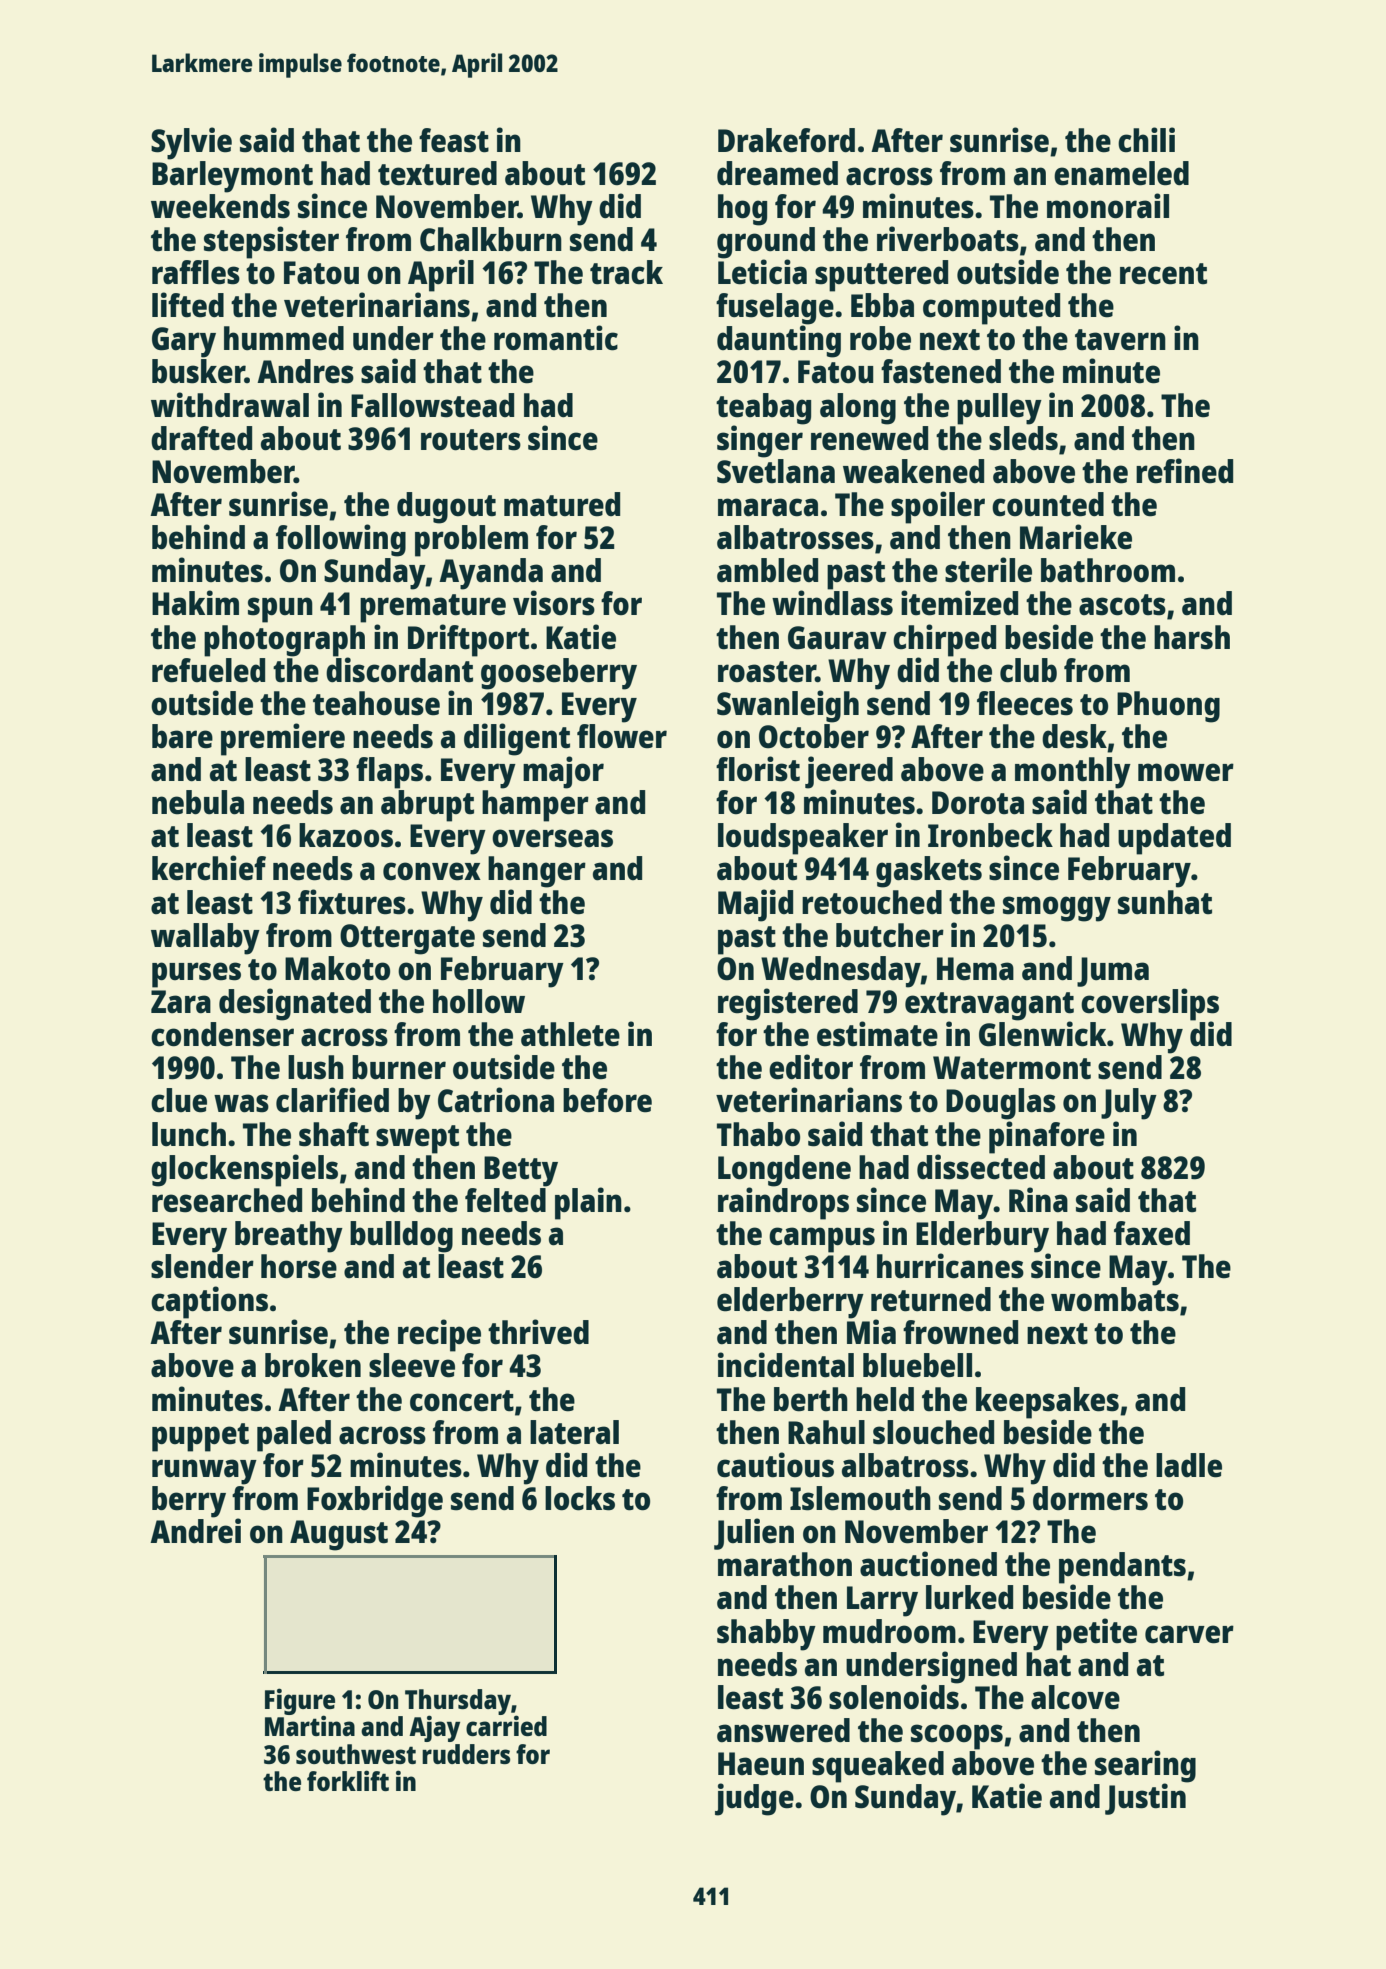  Describe the element at coordinates (230, 405) in the screenshot. I see `withdrawal` at that location.
